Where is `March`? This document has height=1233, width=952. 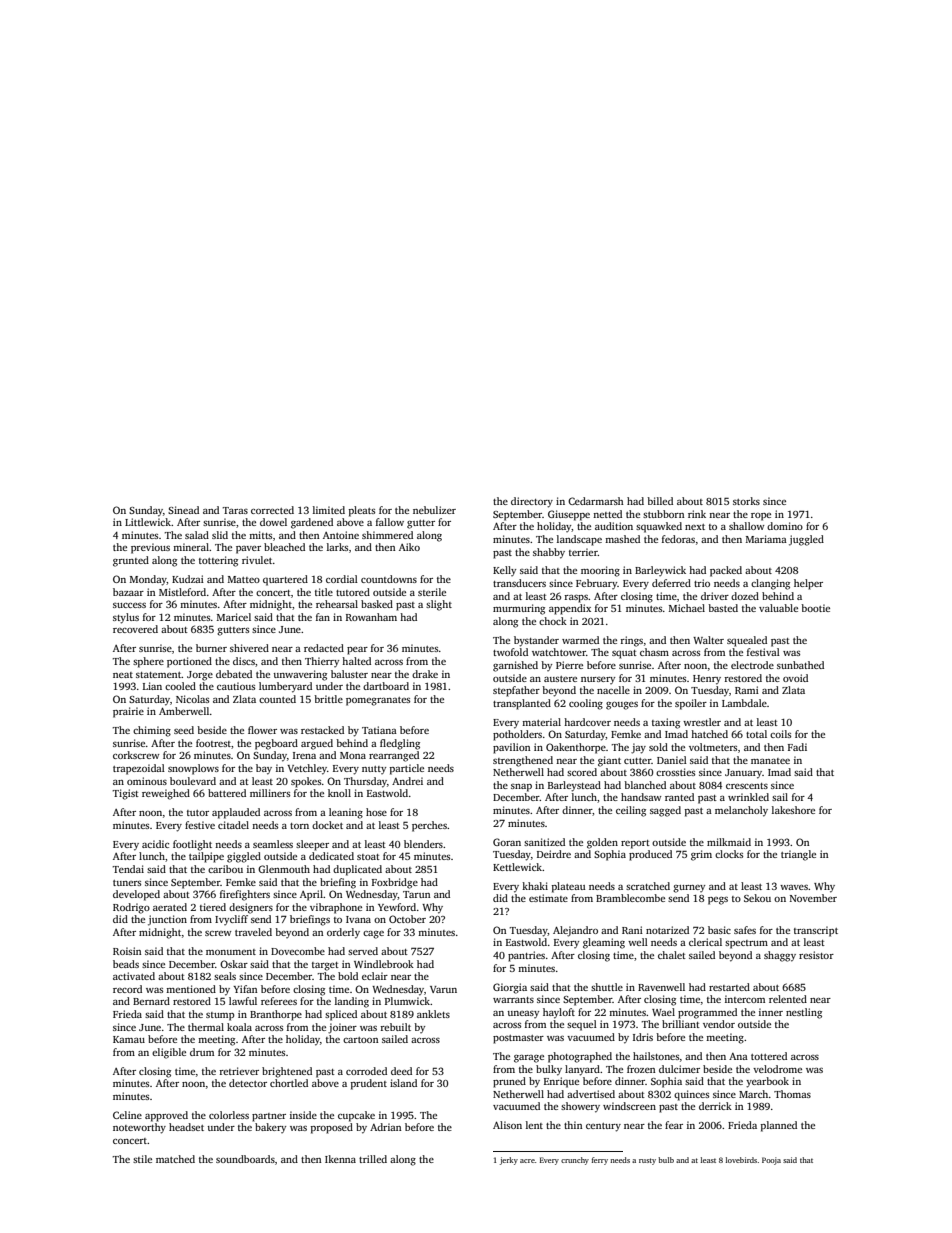
March is located at coordinates (753, 1094).
